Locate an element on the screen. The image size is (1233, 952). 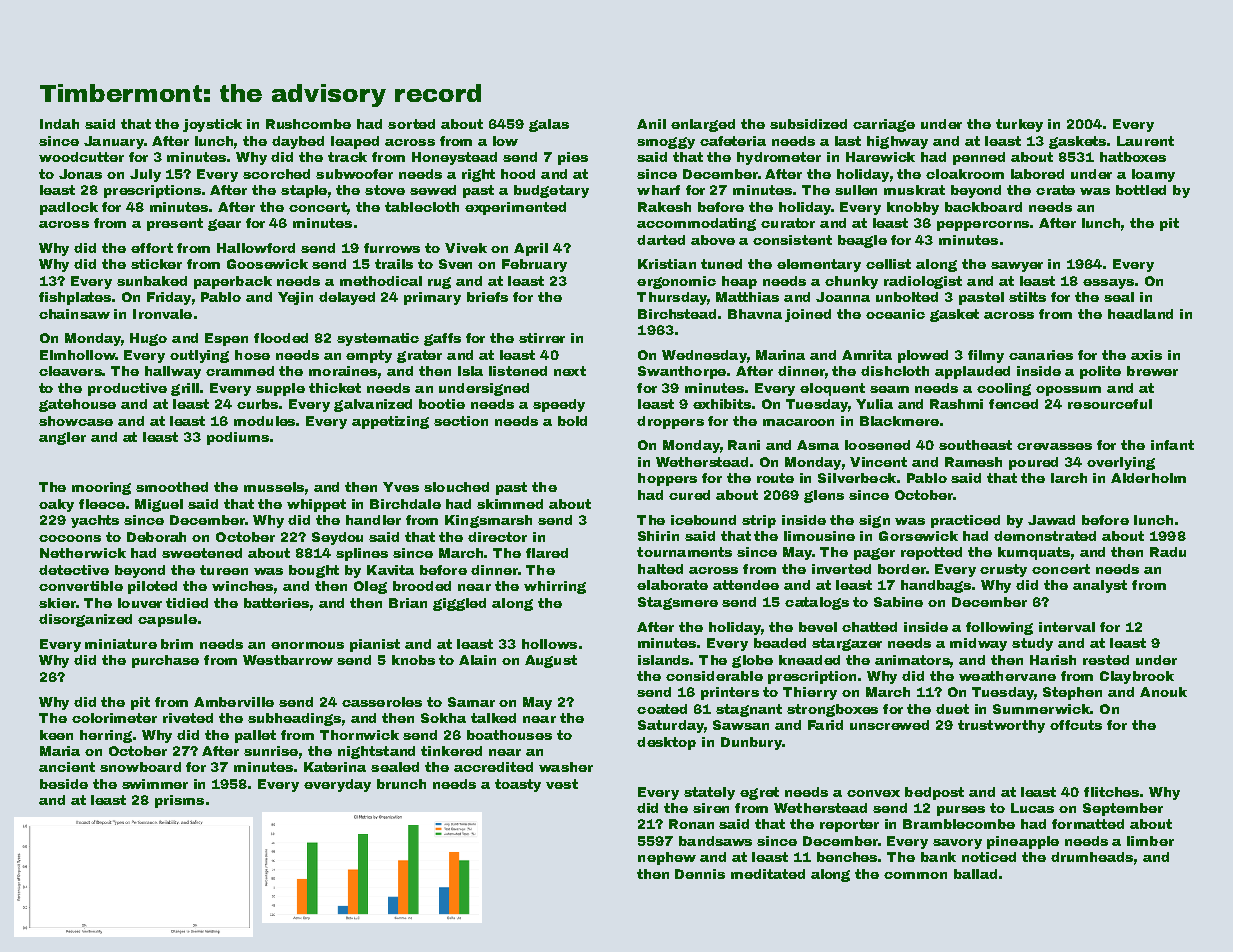
knobby is located at coordinates (913, 208).
